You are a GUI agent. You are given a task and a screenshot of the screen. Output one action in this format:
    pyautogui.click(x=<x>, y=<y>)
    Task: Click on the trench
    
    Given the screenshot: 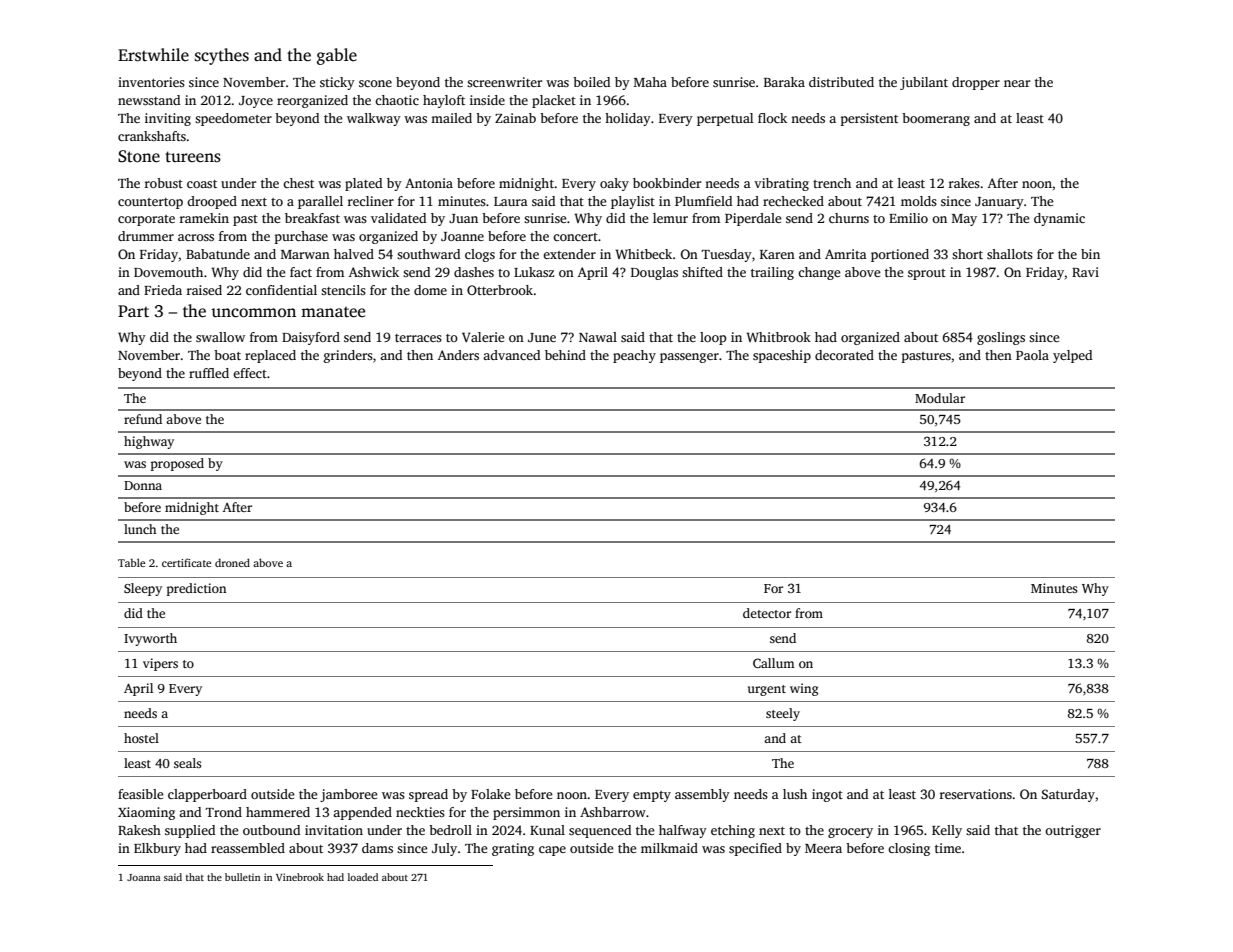 What is the action you would take?
    pyautogui.click(x=832, y=183)
